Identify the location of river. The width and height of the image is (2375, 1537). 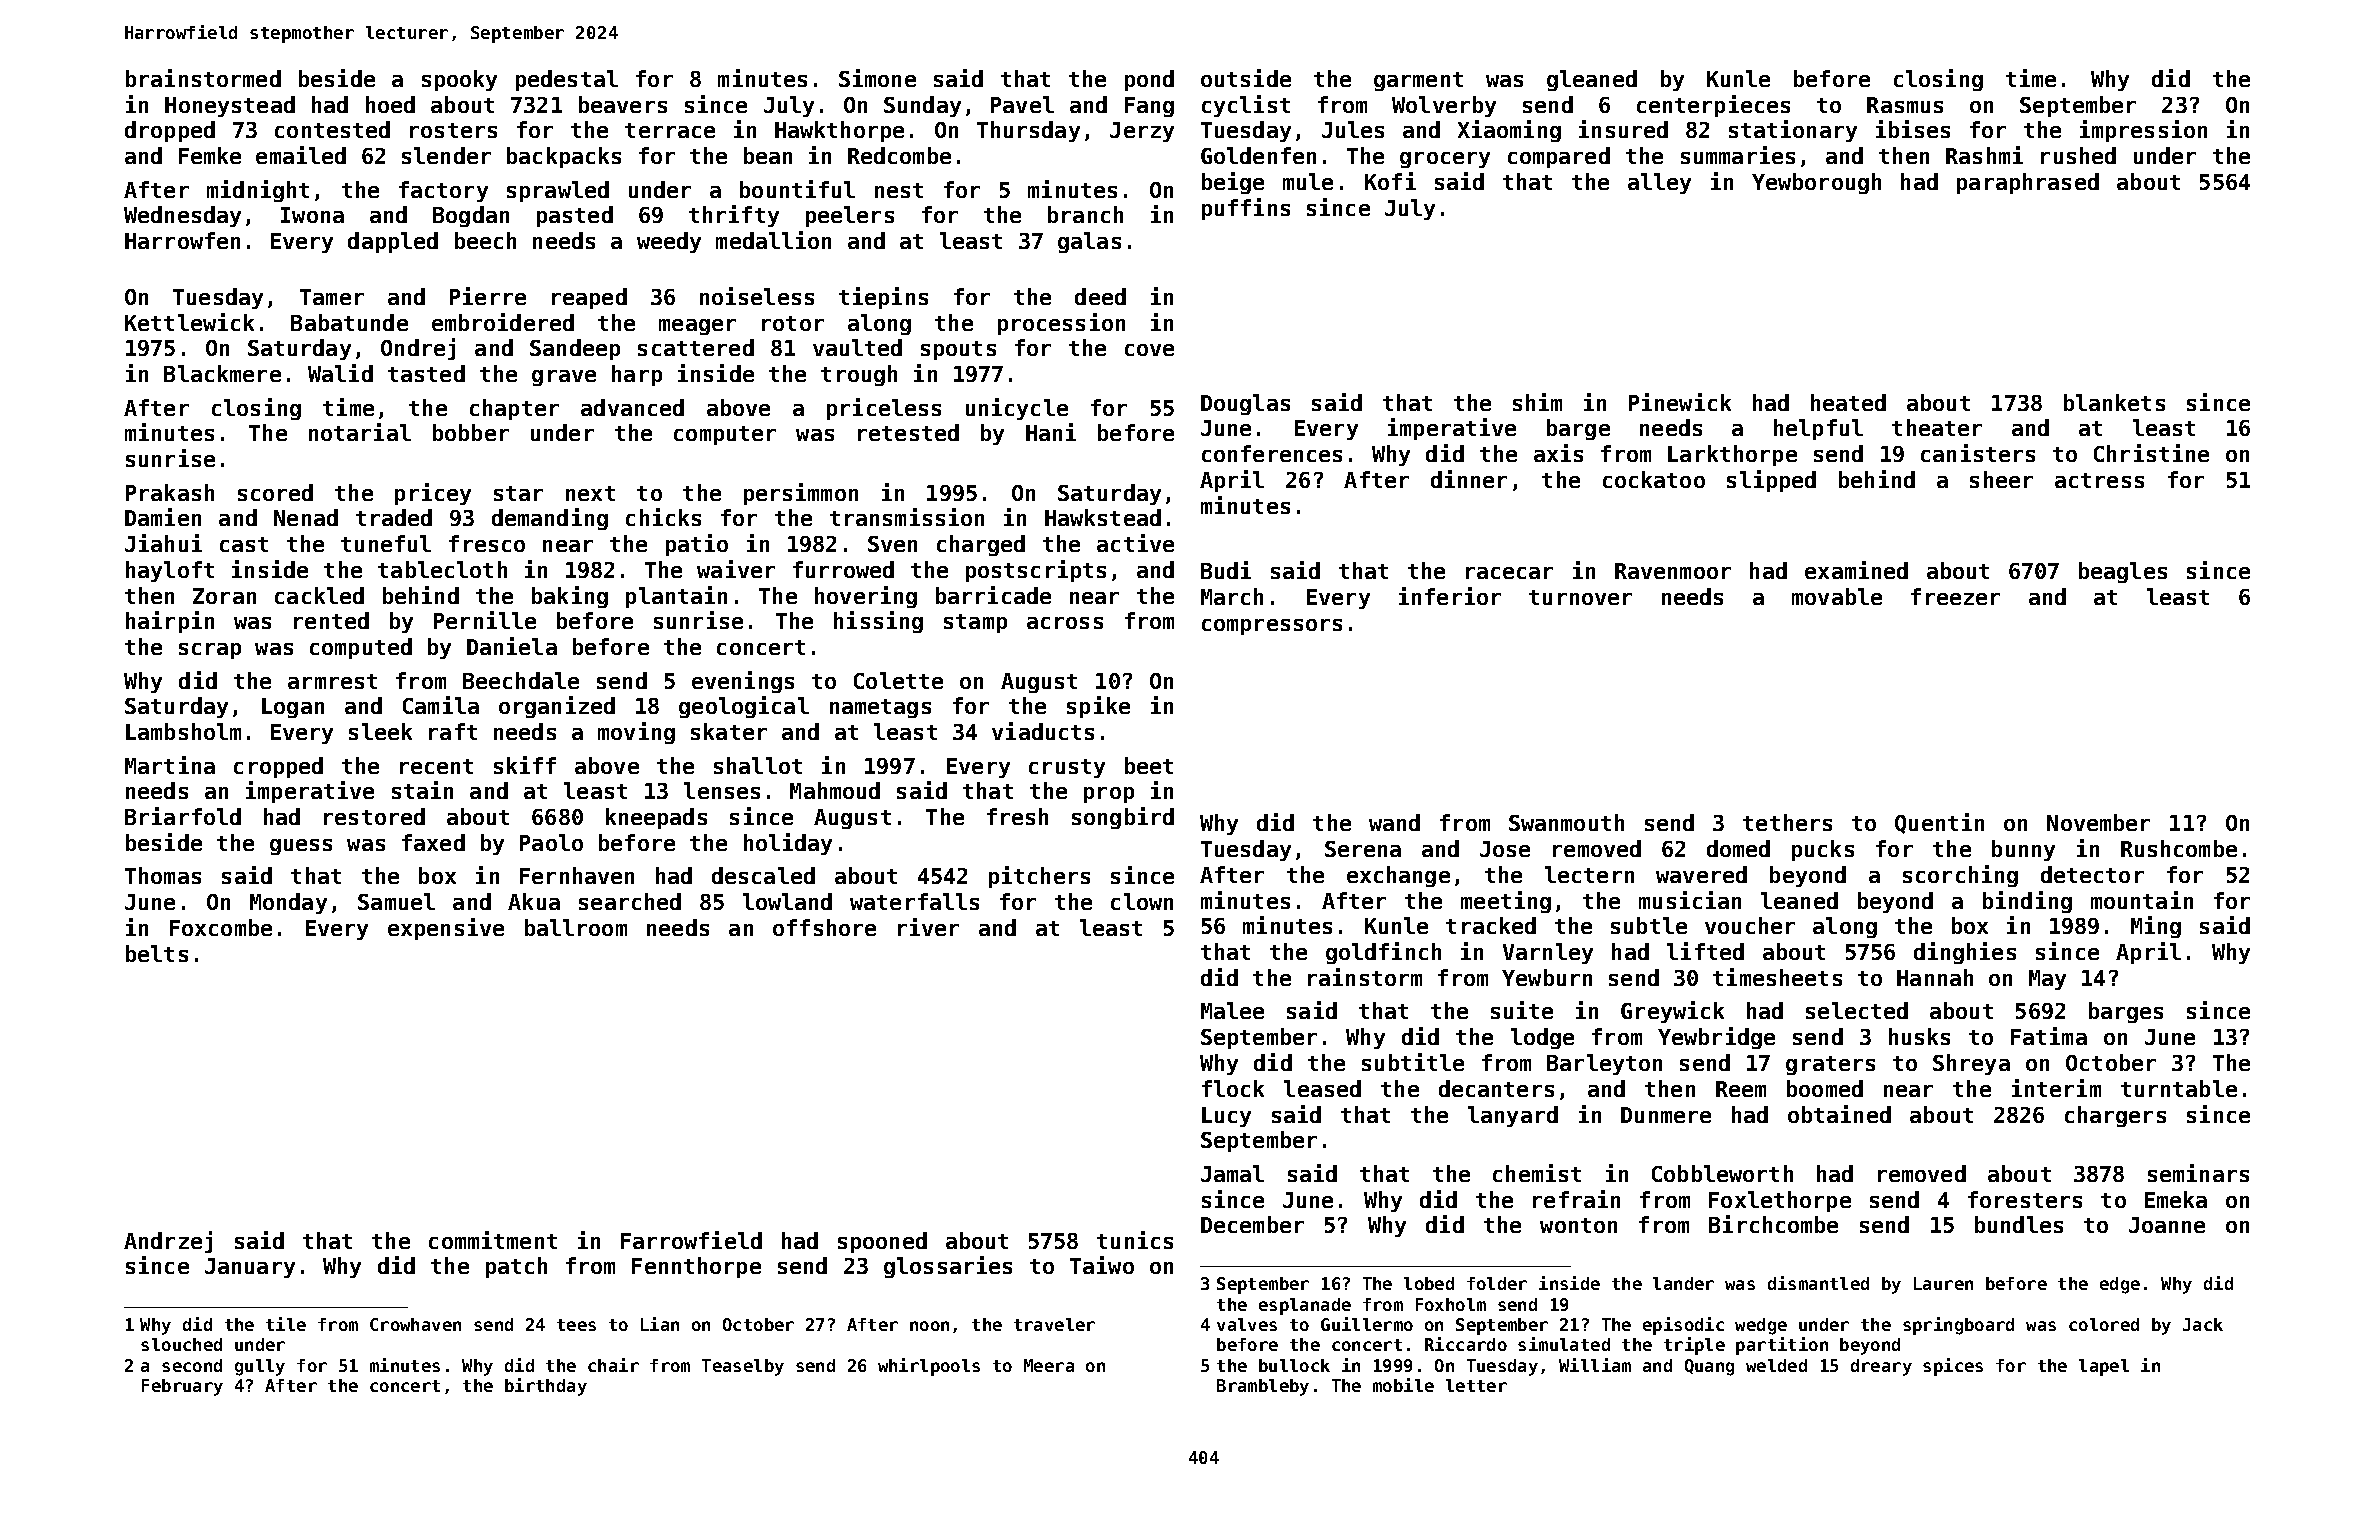
(928, 927).
